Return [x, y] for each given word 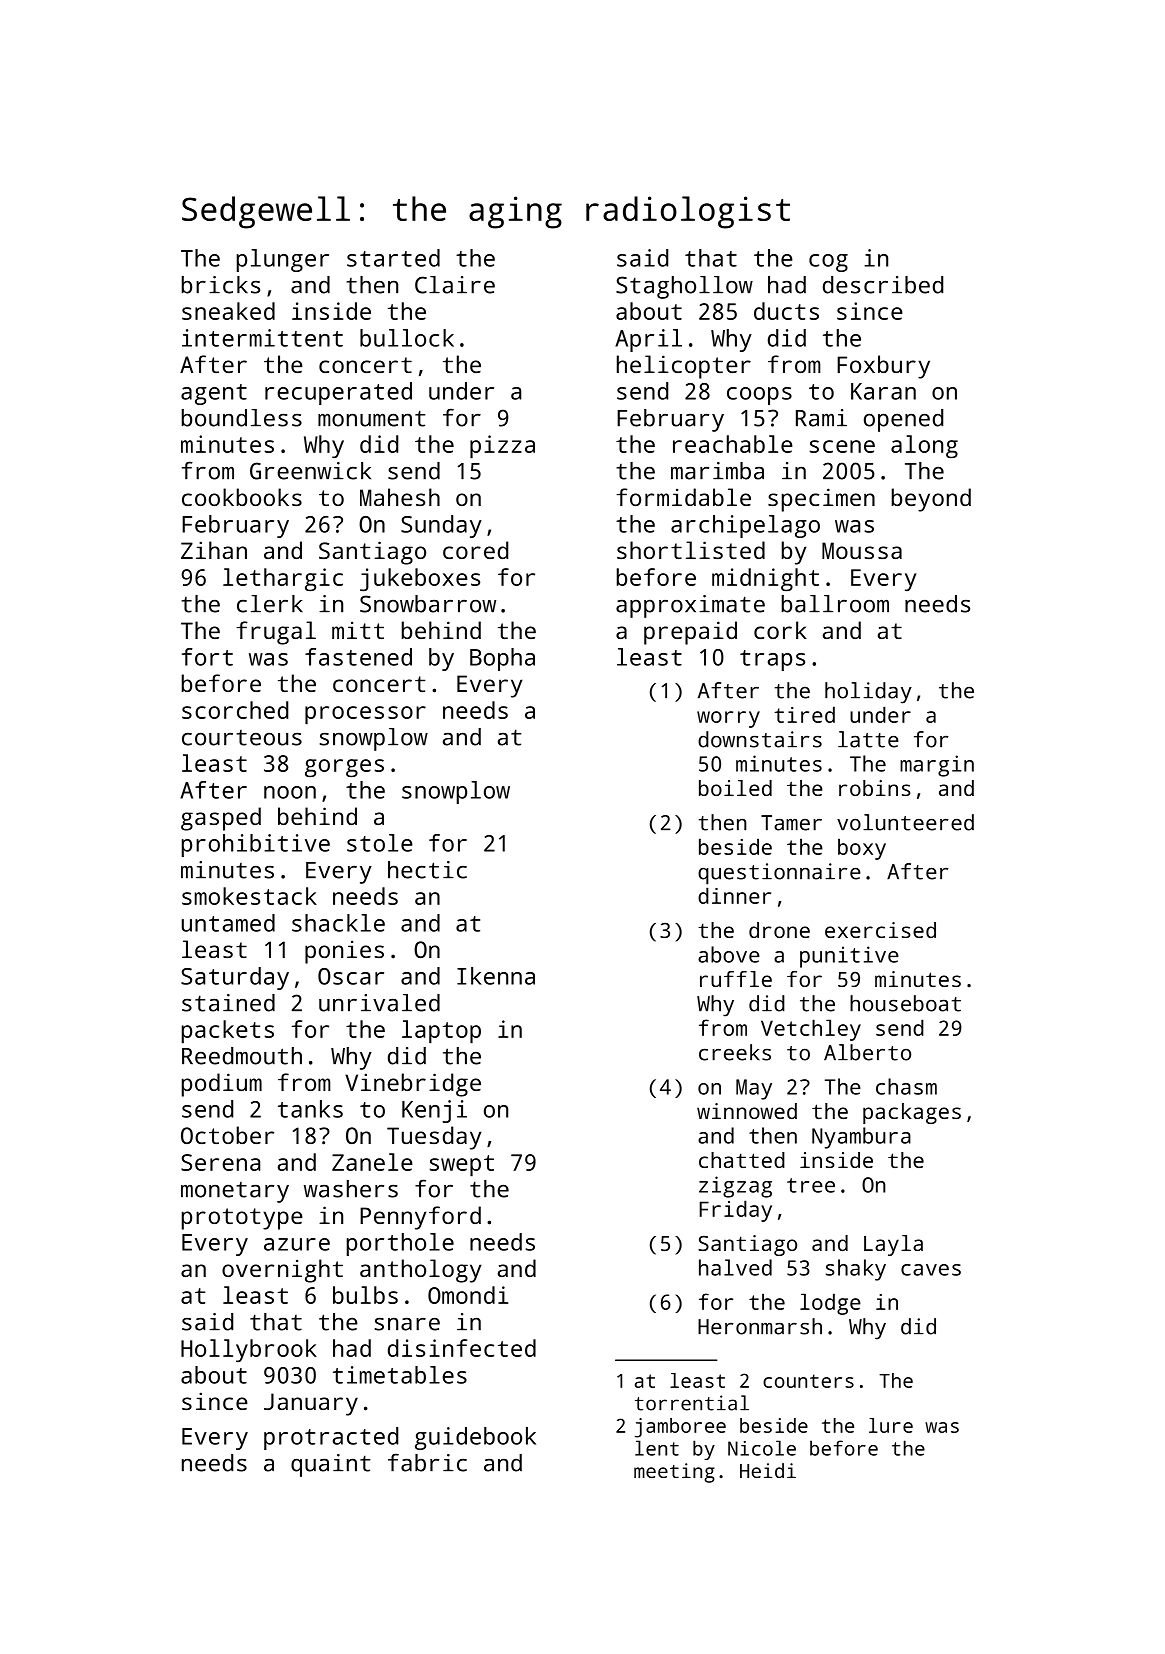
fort [207, 657]
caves [931, 1270]
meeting [674, 1473]
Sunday [441, 526]
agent [214, 394]
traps [772, 660]
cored [475, 550]
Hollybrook [249, 1350]
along [924, 447]
